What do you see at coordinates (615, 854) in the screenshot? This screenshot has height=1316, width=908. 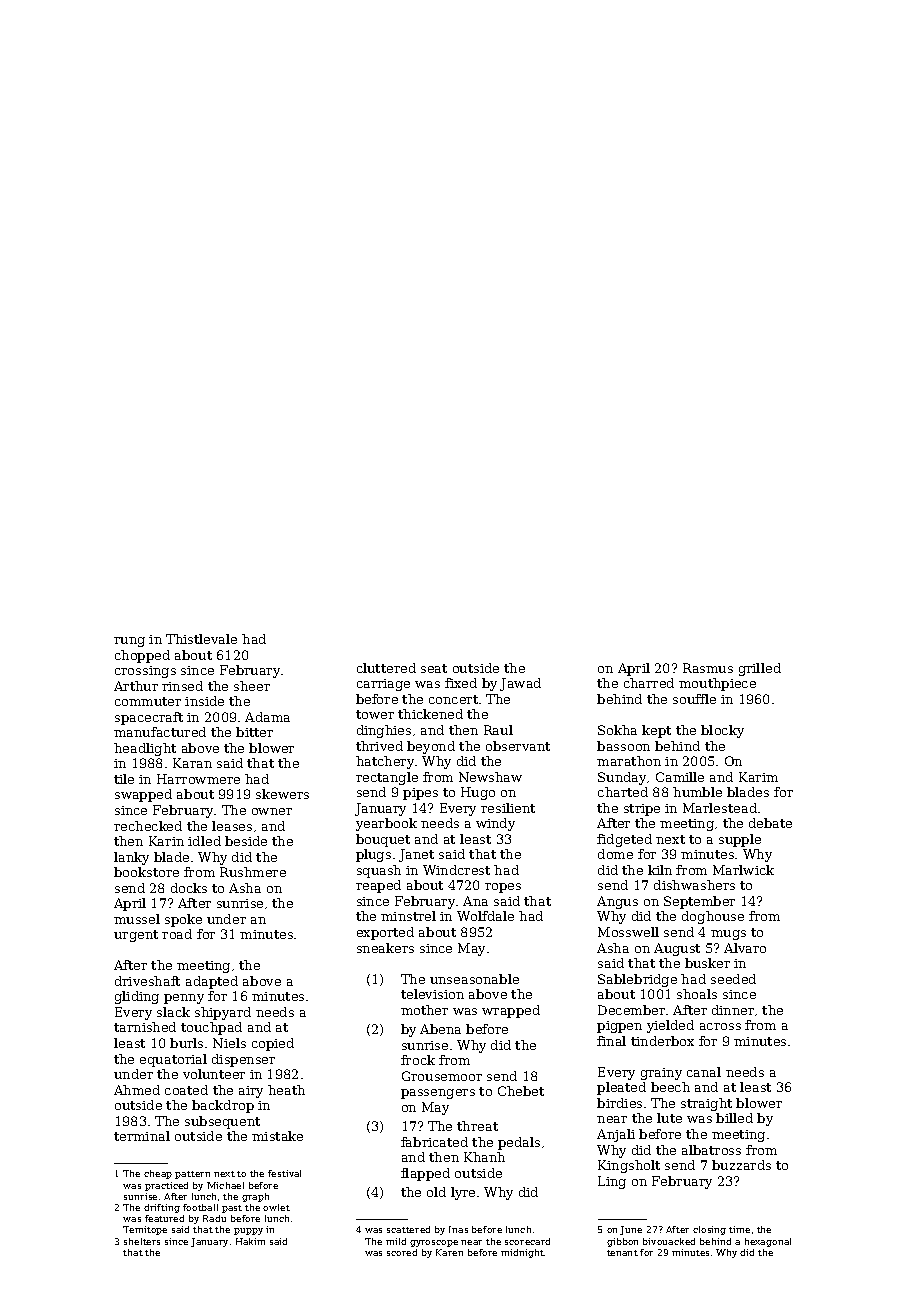 I see `dome` at bounding box center [615, 854].
